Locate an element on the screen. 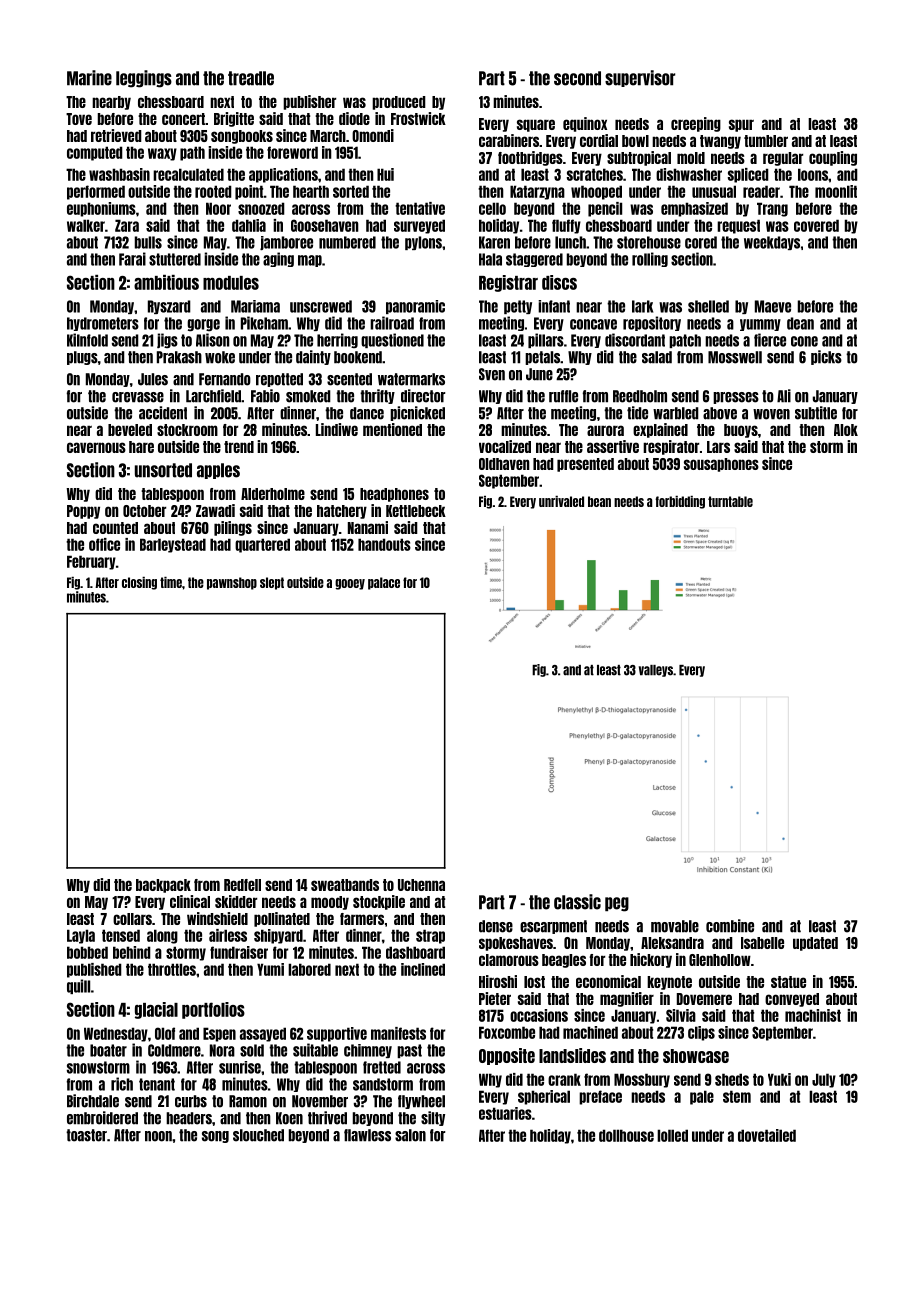  performed is located at coordinates (96, 192).
